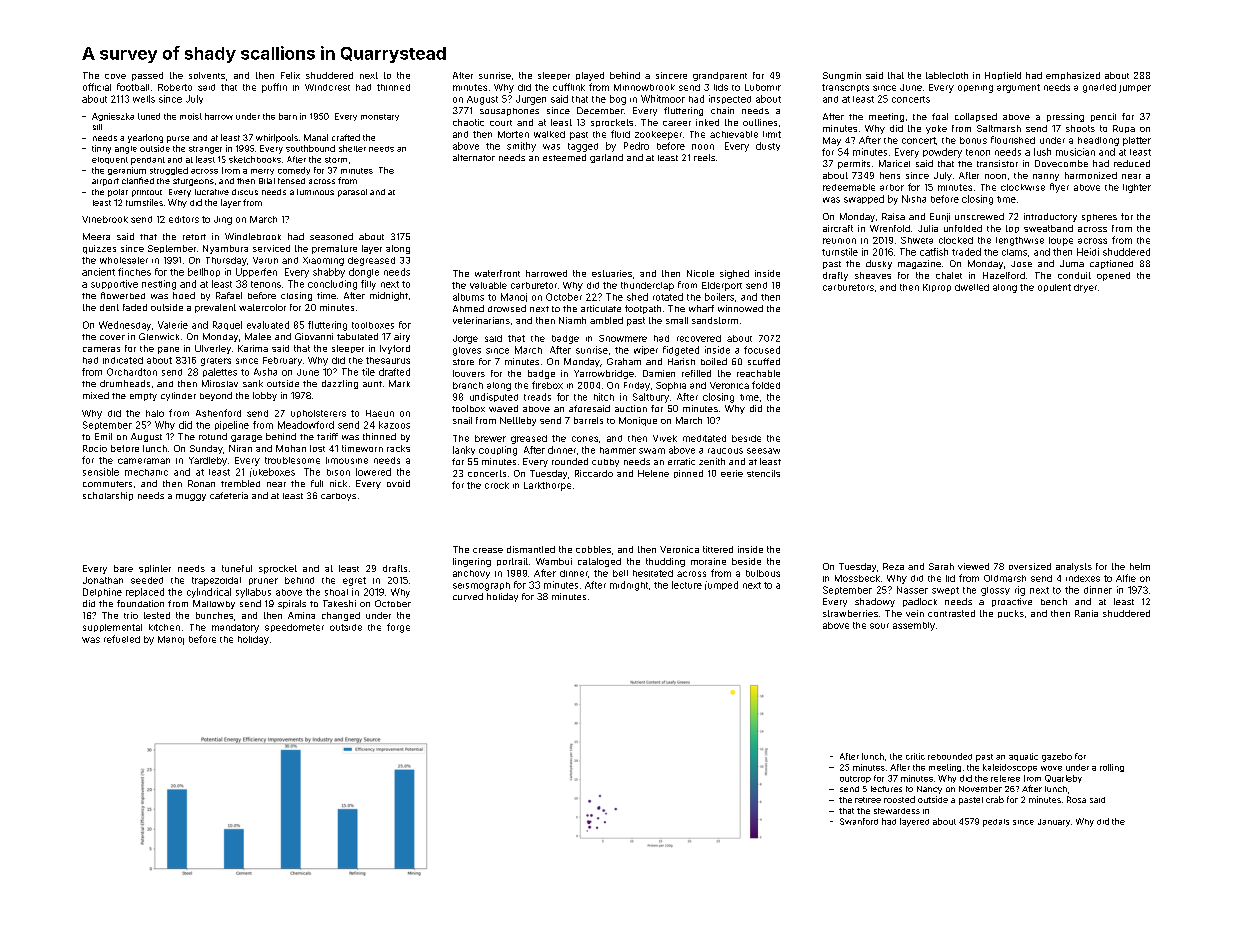 This page has height=952, width=1233. What do you see at coordinates (288, 116) in the page?
I see `barn` at bounding box center [288, 116].
